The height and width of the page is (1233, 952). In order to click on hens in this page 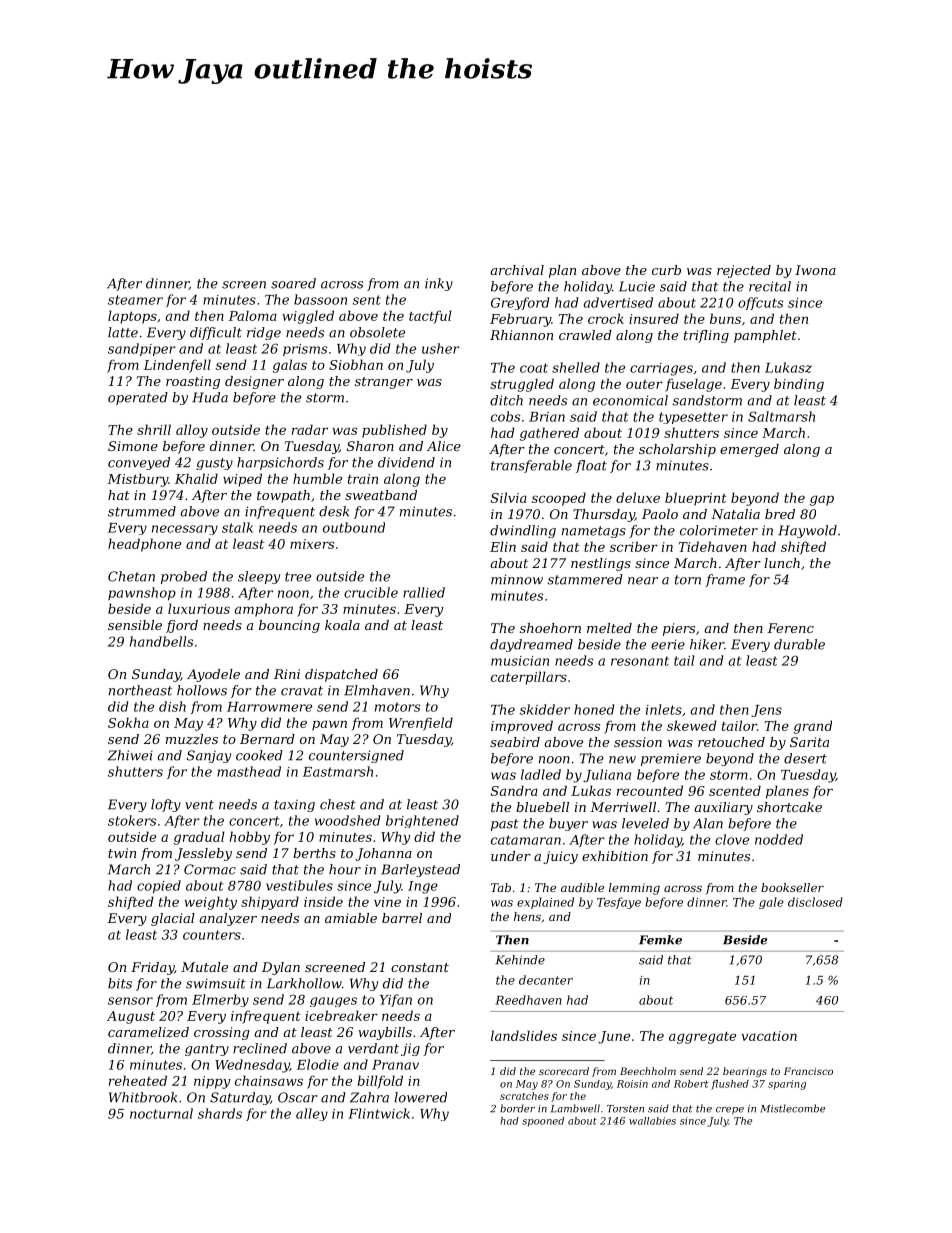, I will do `click(527, 916)`.
